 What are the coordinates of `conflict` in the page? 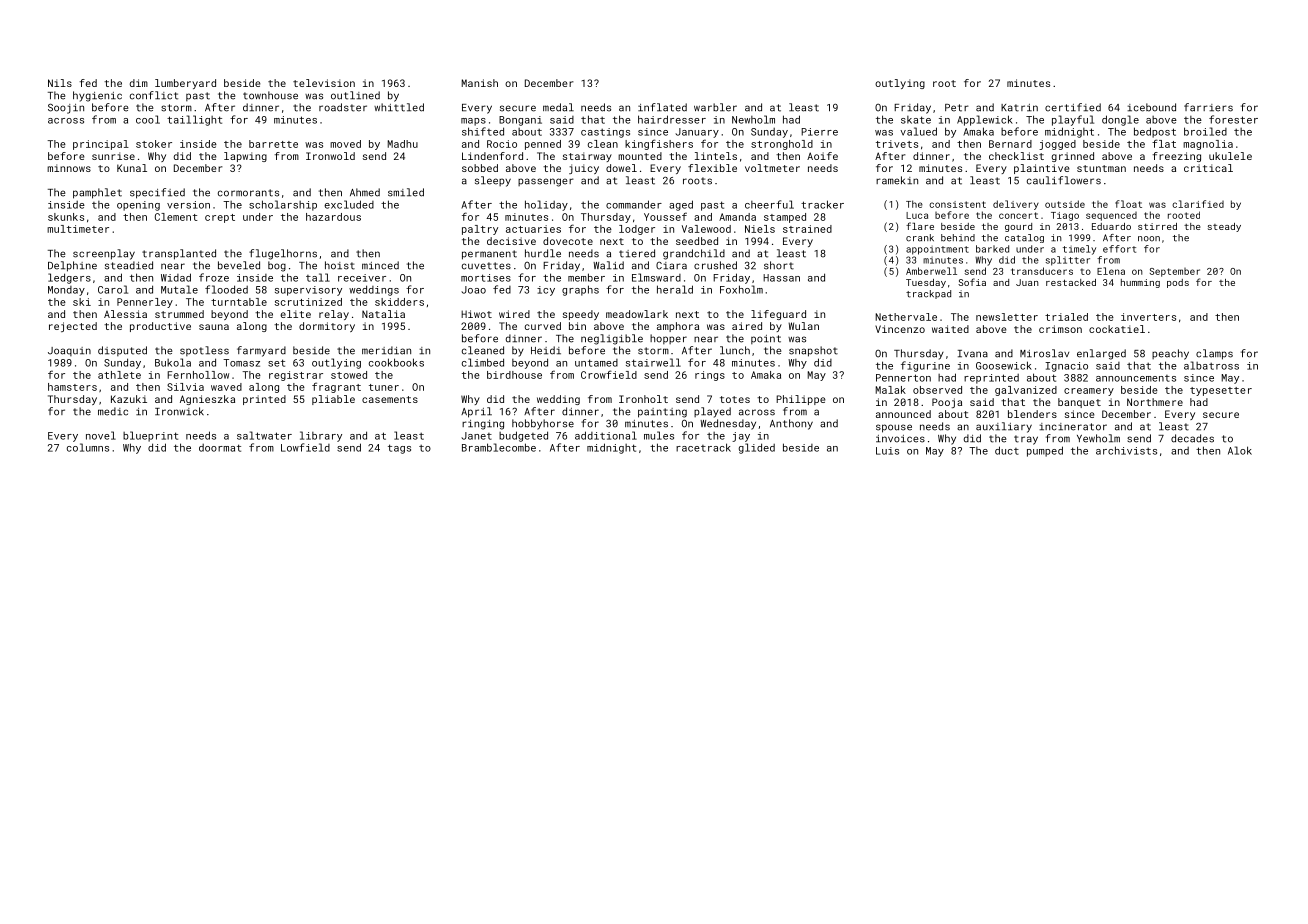 It's located at (154, 95).
